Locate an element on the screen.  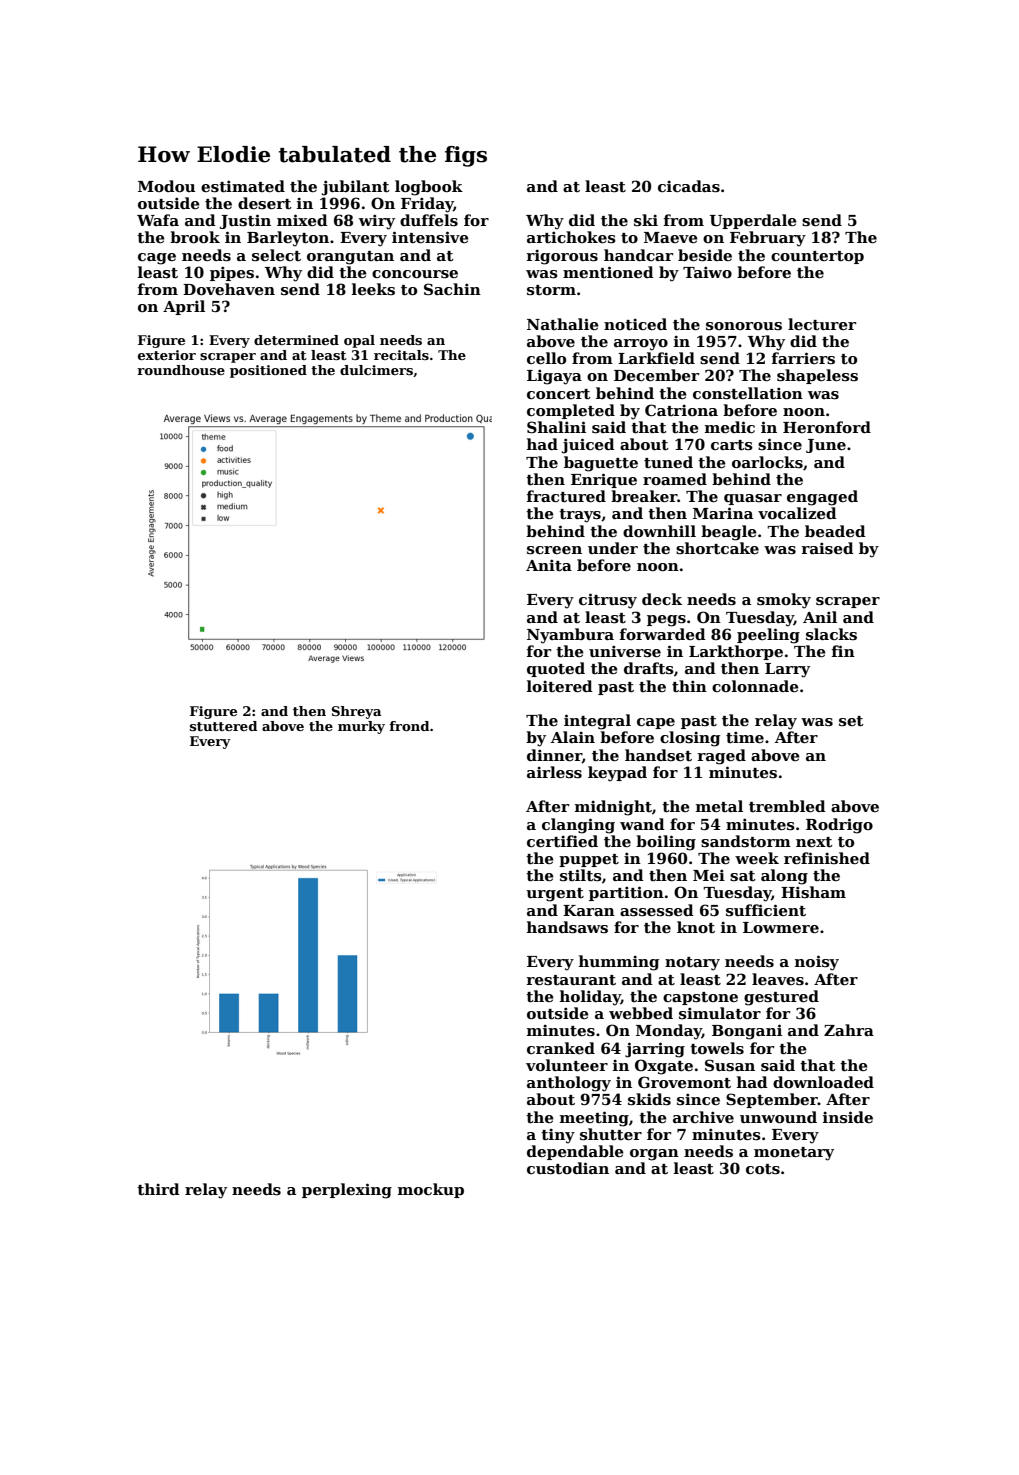
trembled is located at coordinates (787, 806).
